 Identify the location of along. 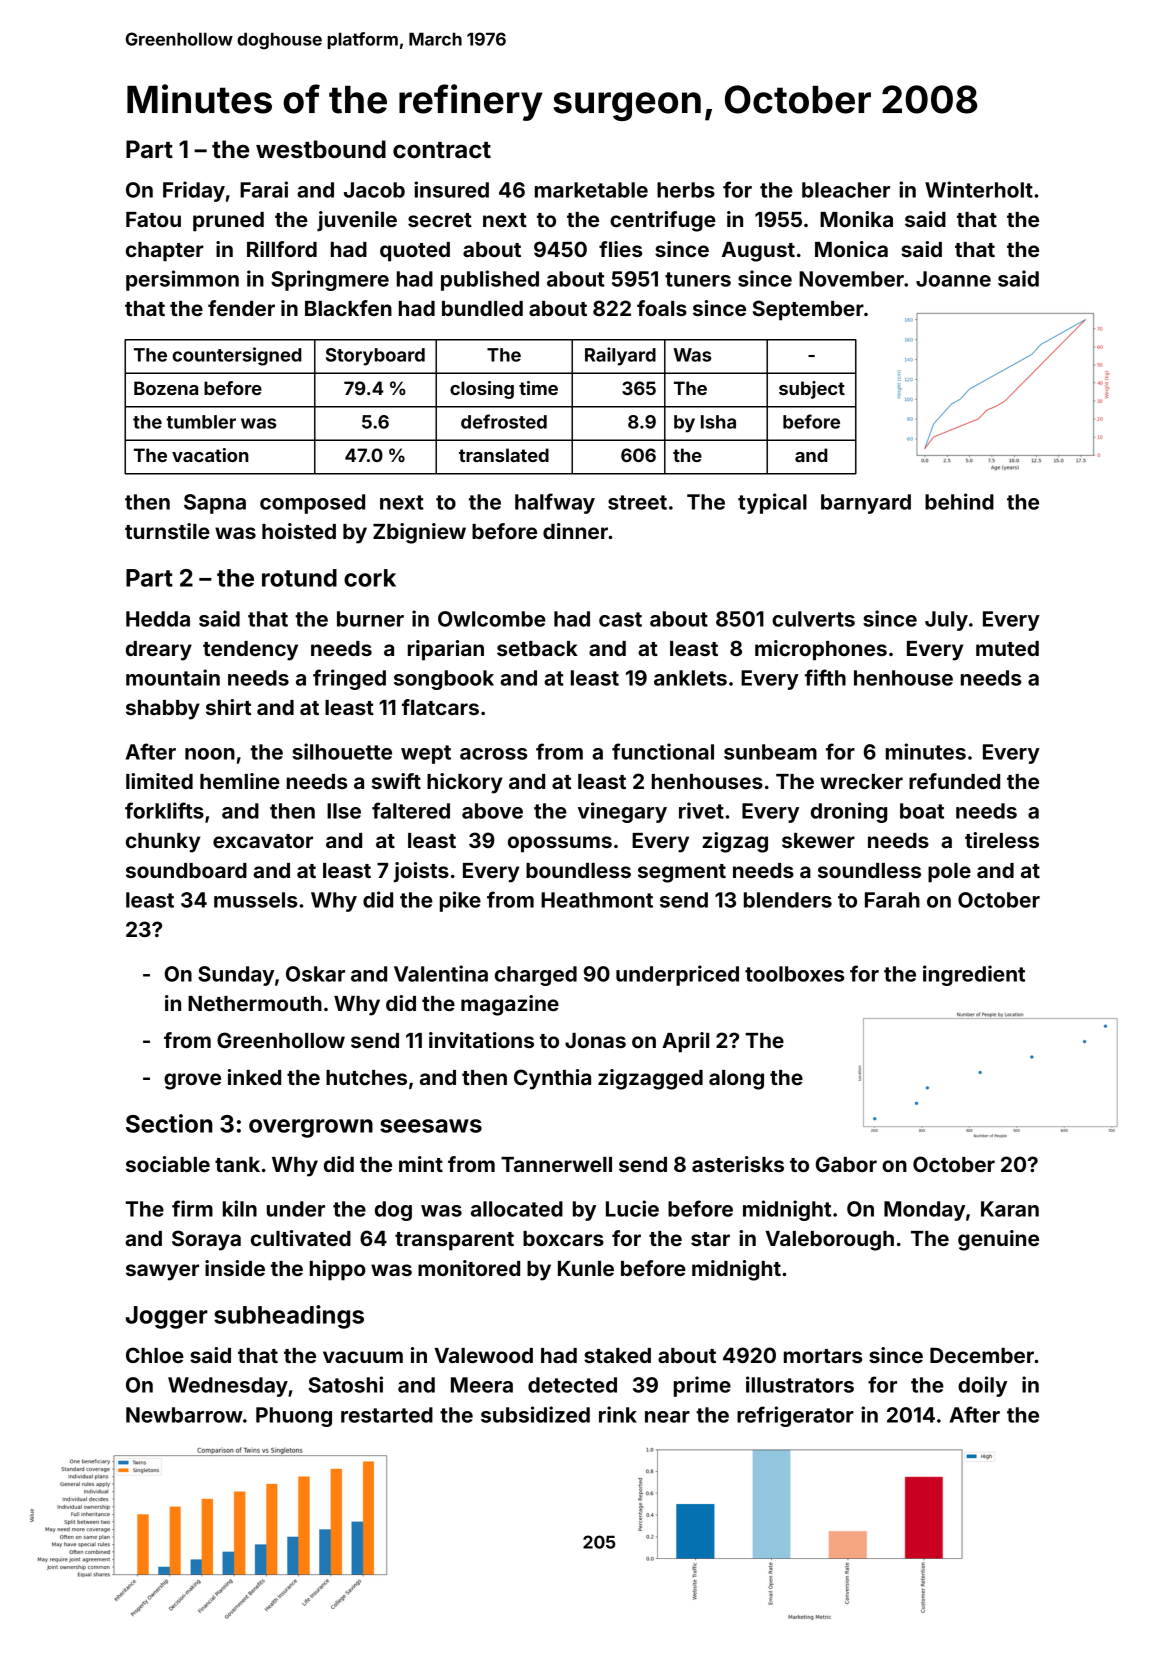
(736, 1080).
